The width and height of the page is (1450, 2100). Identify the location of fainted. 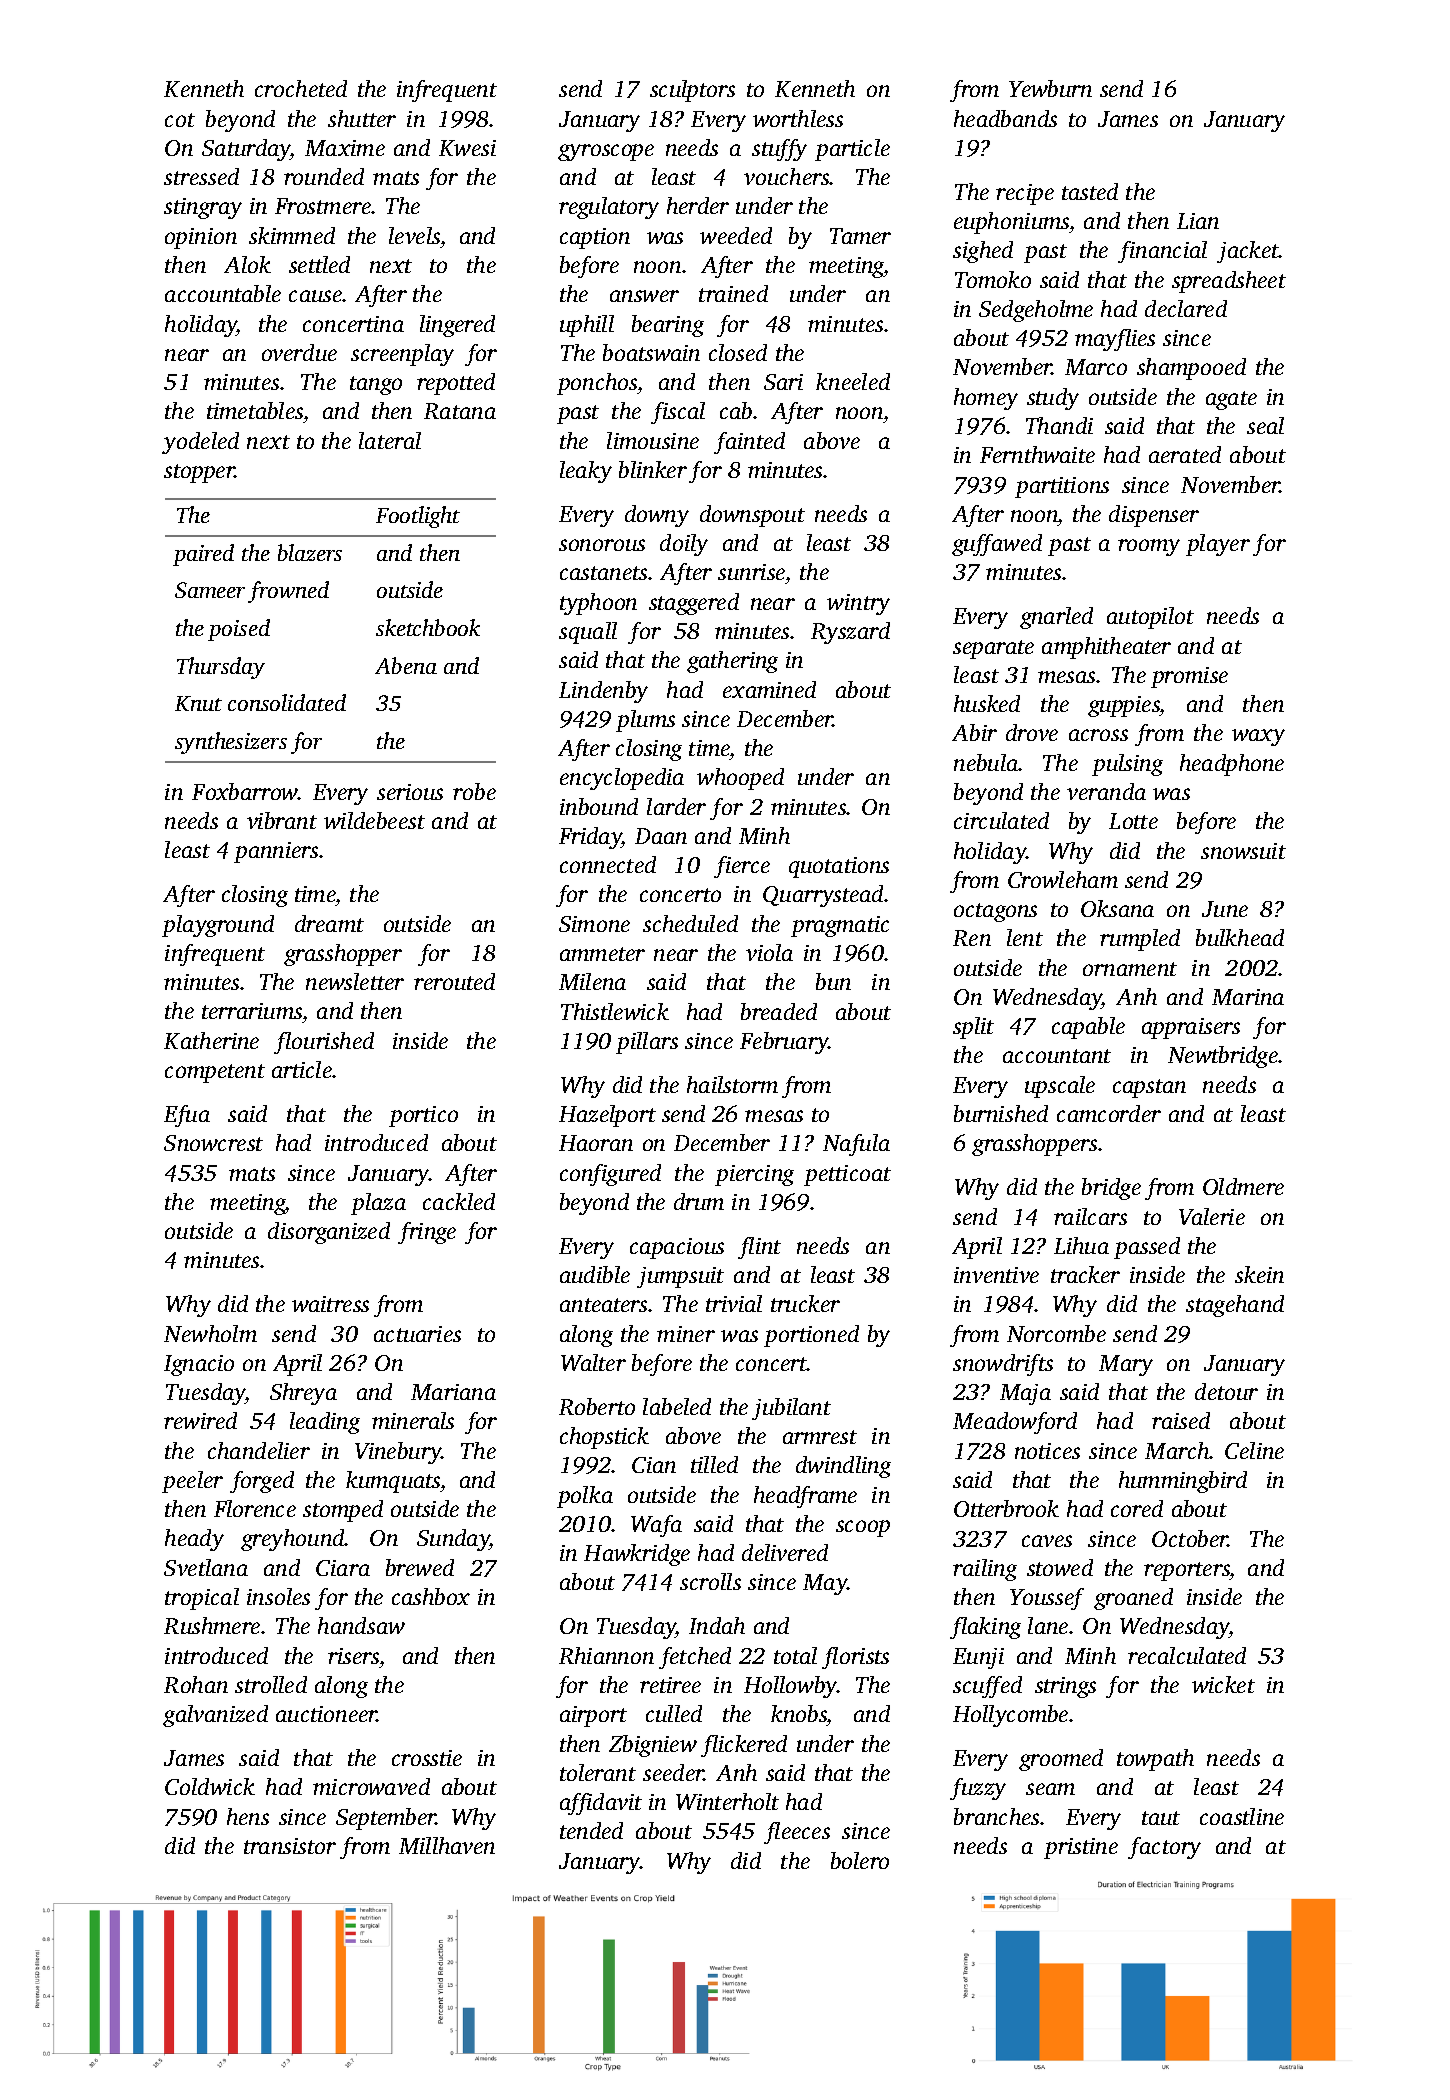
(749, 443).
